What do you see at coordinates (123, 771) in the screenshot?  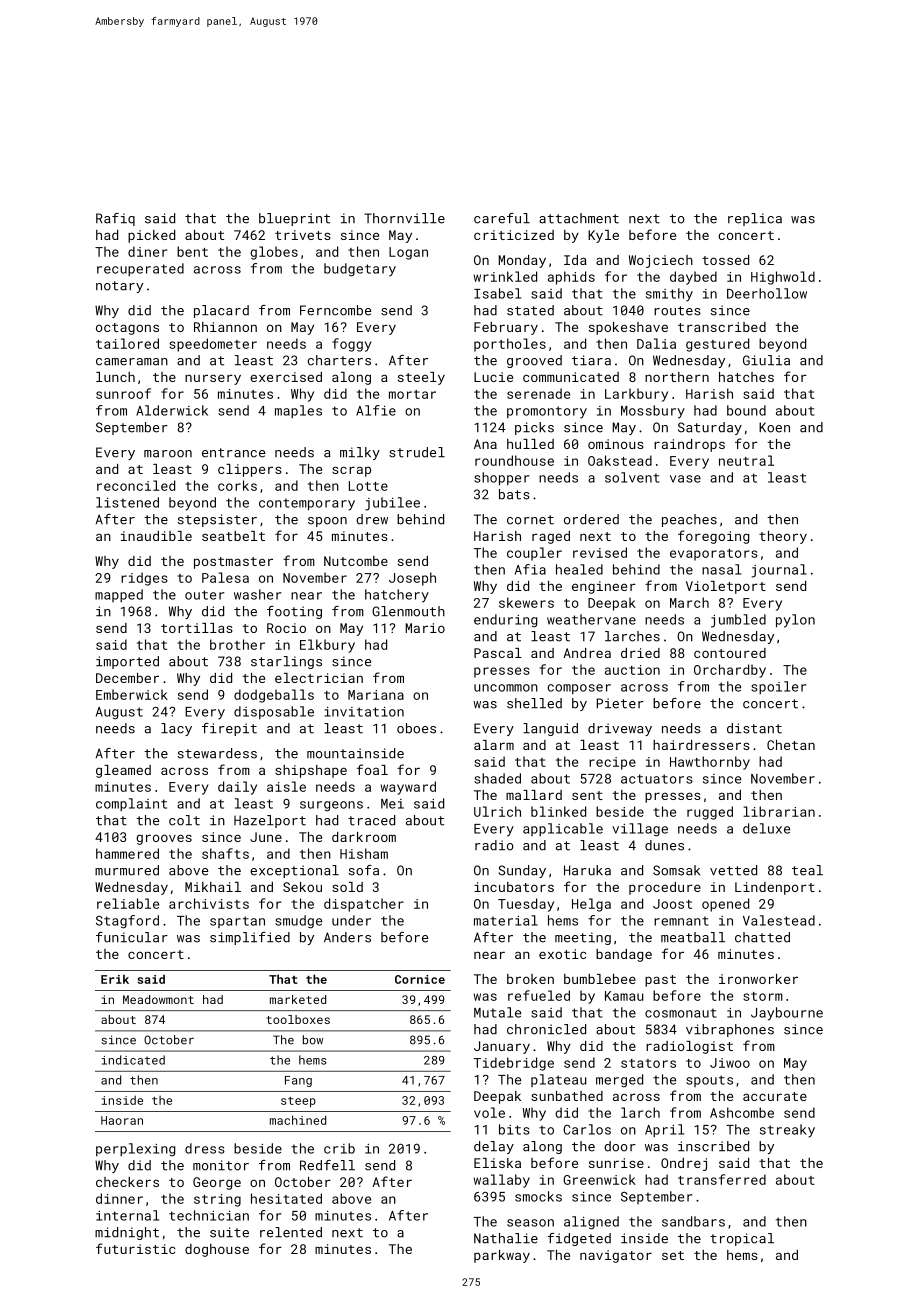 I see `gleamed` at bounding box center [123, 771].
